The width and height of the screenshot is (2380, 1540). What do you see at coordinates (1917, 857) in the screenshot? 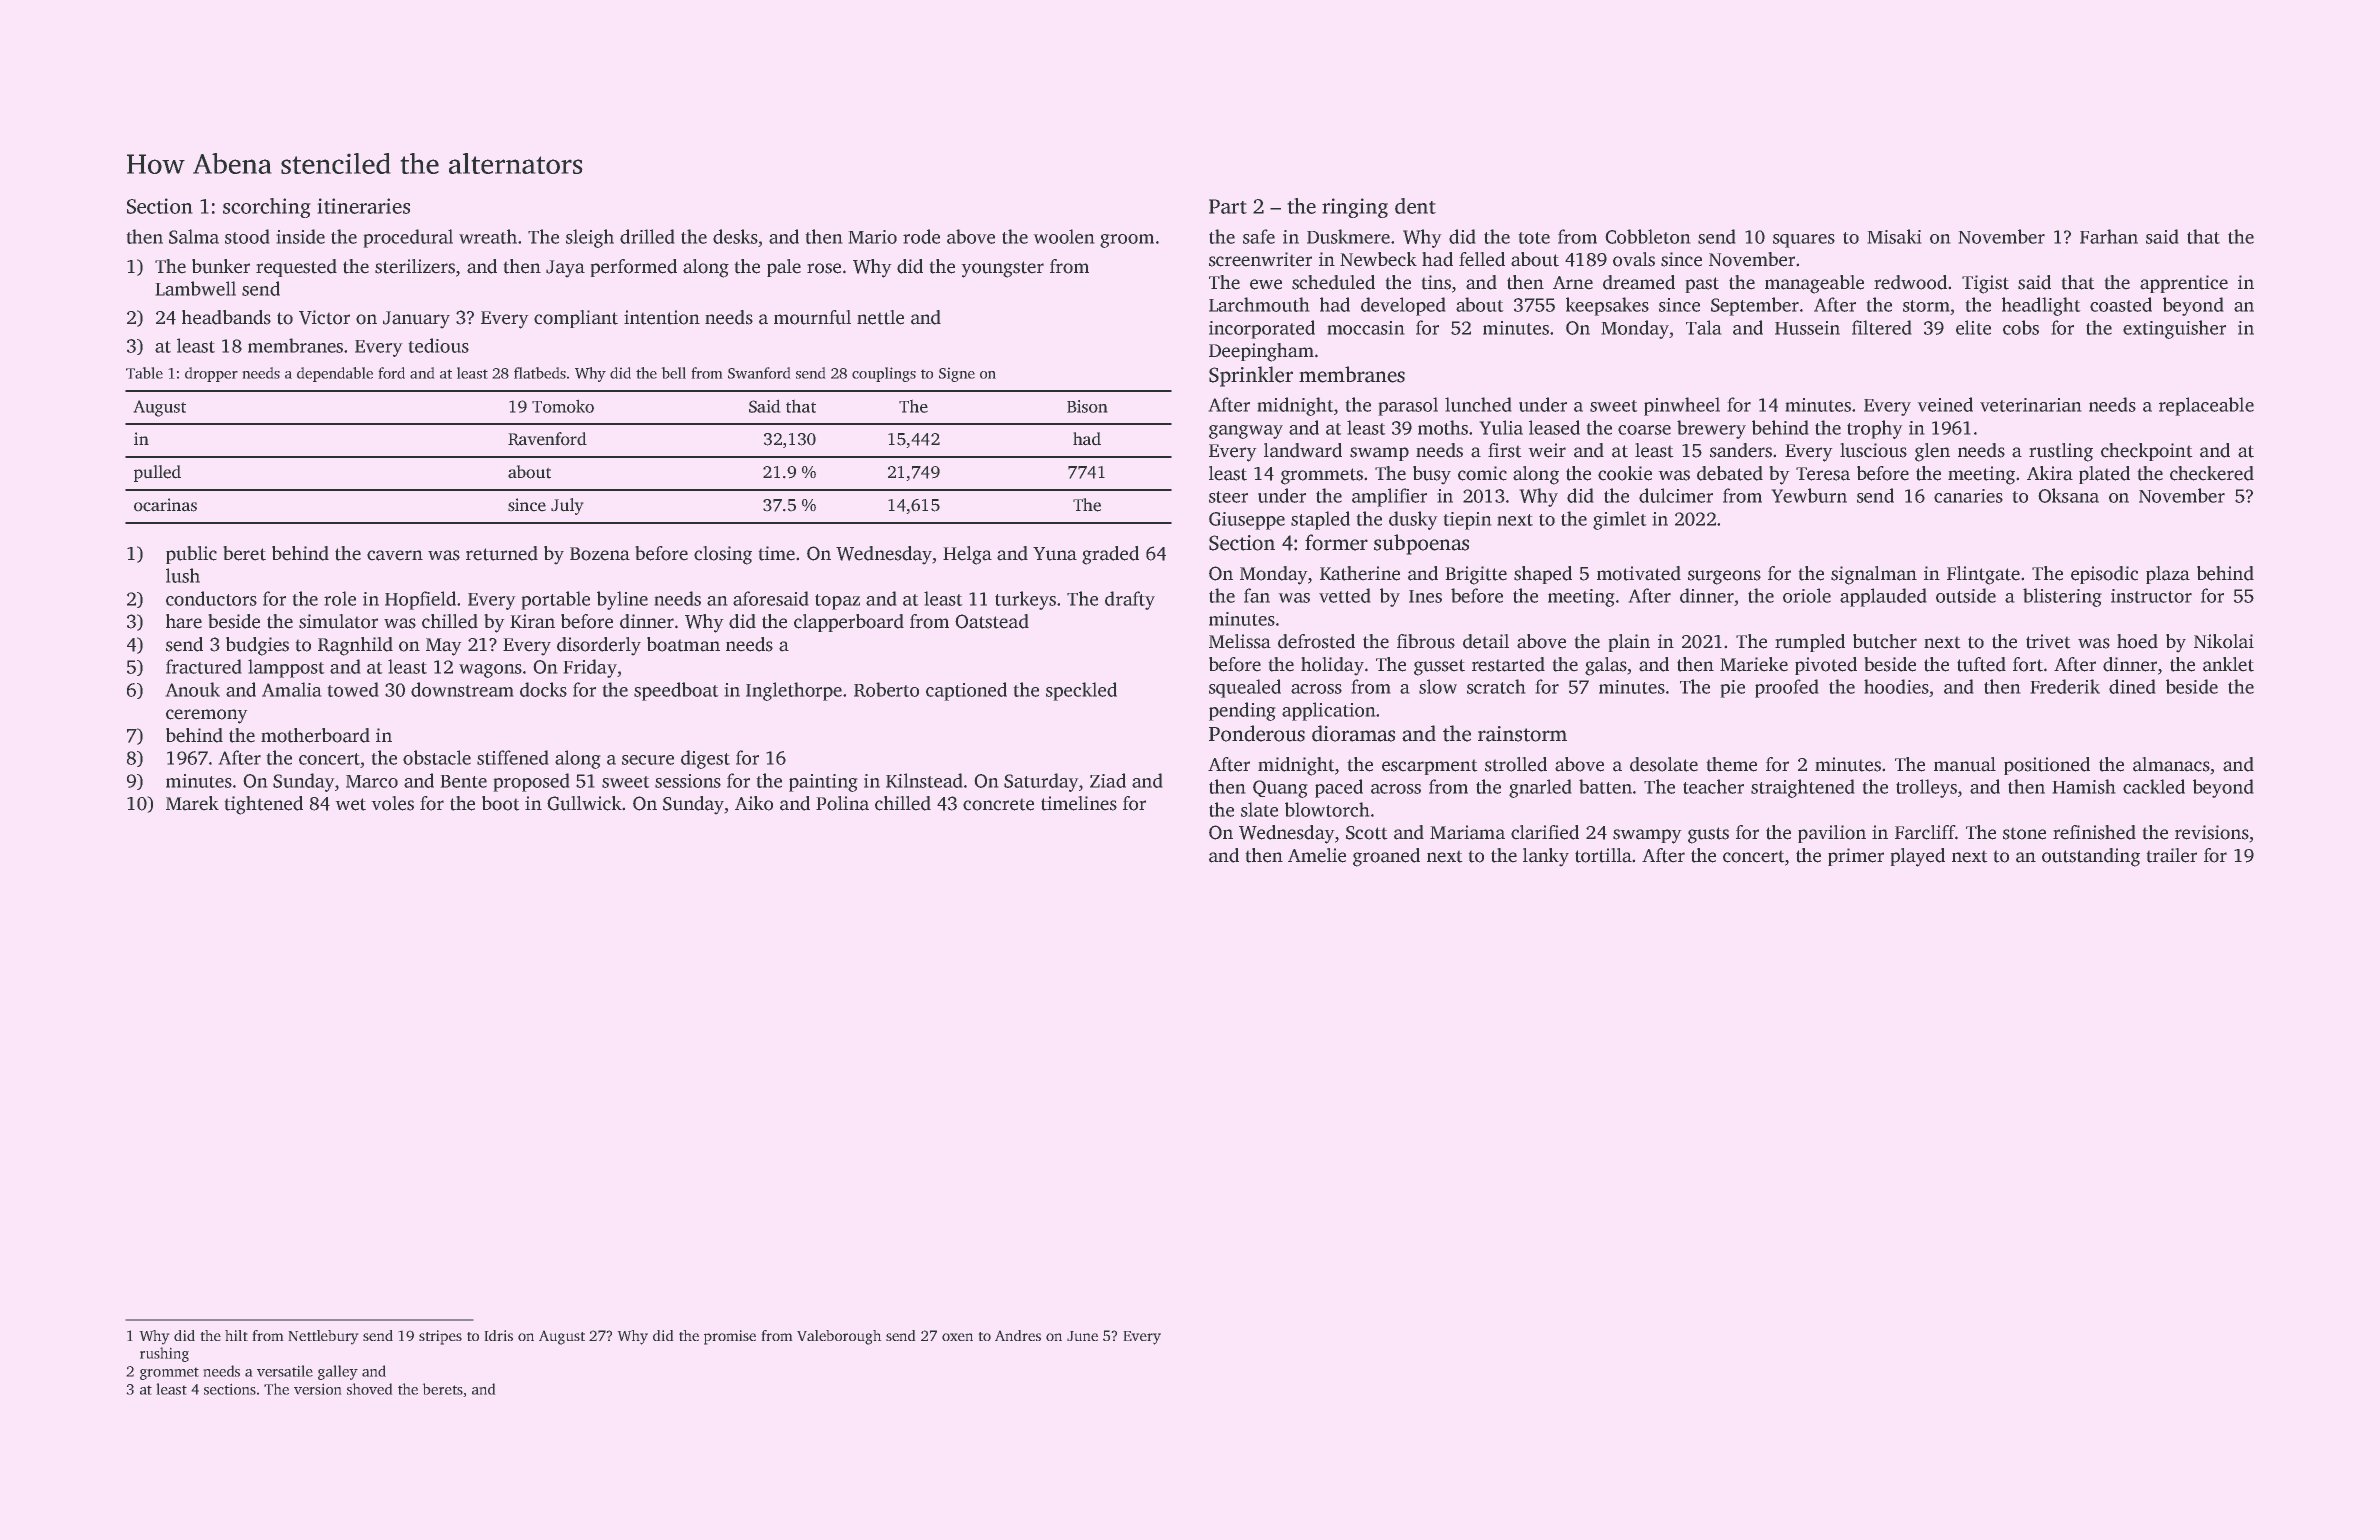
I see `played` at bounding box center [1917, 857].
